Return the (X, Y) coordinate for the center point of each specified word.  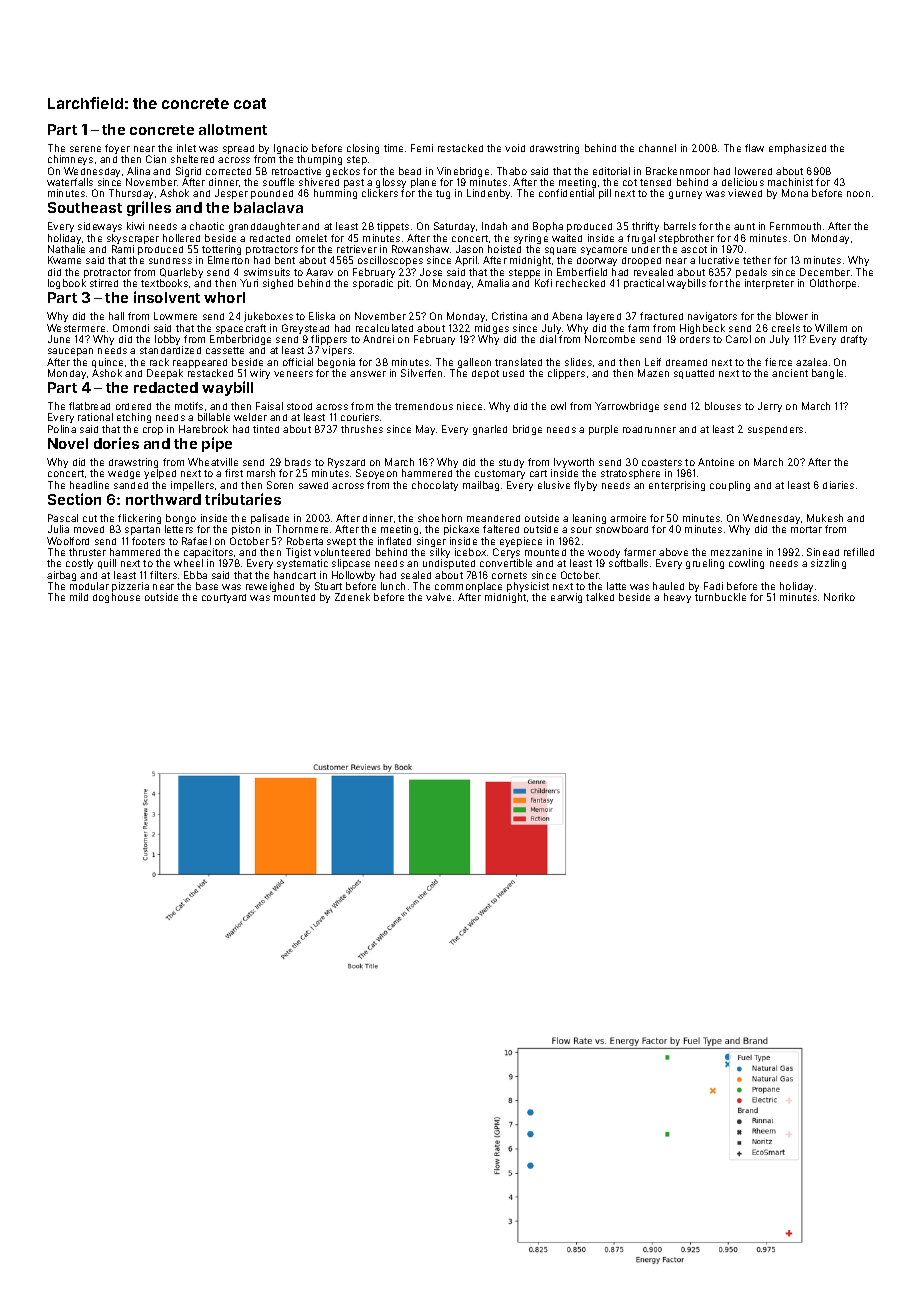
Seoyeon (376, 474)
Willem (831, 328)
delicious (743, 182)
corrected (228, 171)
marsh (261, 473)
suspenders (775, 430)
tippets (393, 227)
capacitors (208, 553)
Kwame (64, 260)
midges (492, 329)
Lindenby (488, 194)
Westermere (76, 328)
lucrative (719, 260)
